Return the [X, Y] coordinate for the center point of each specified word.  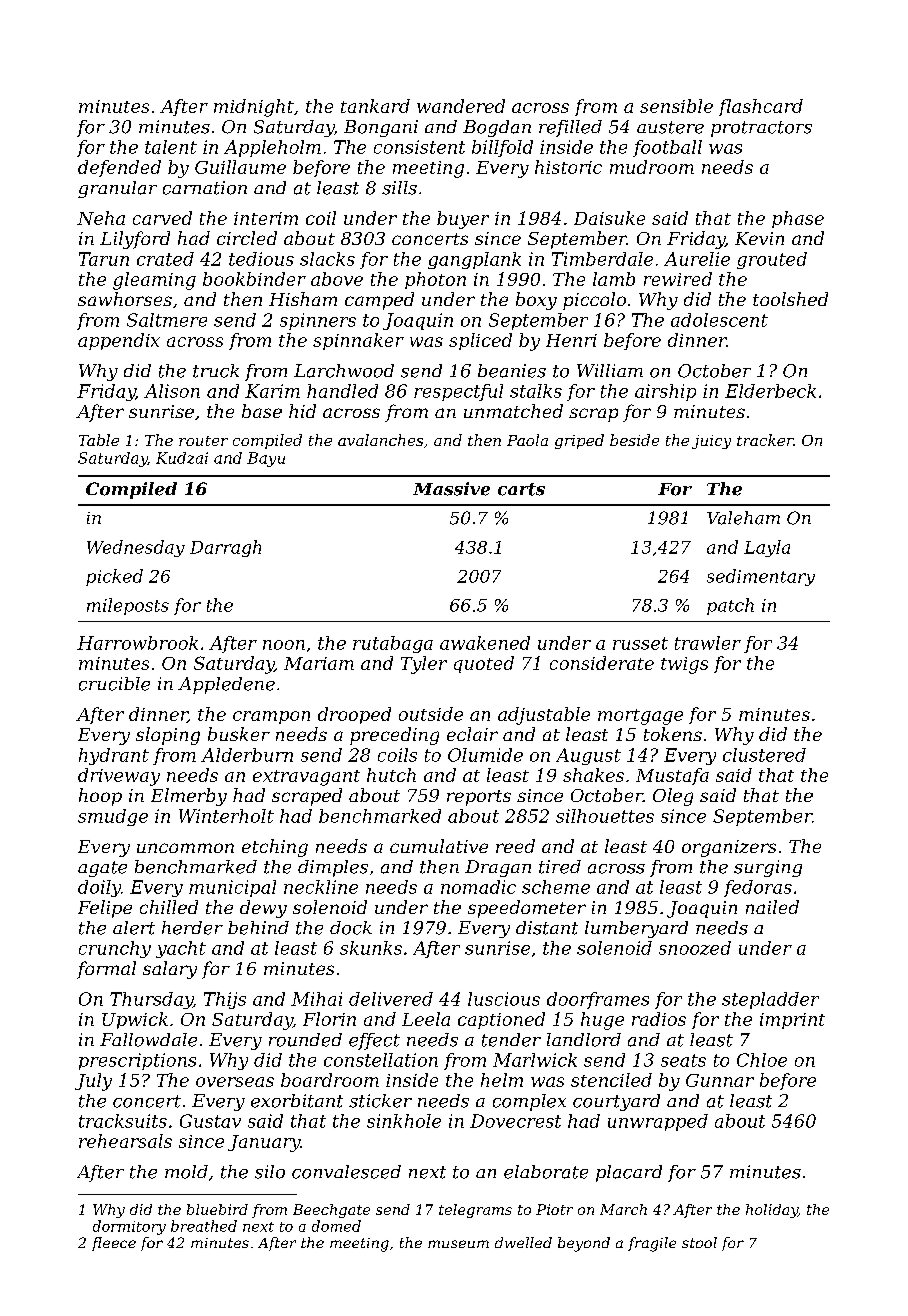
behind [258, 928]
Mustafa [672, 776]
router [203, 441]
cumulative [439, 846]
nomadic [478, 887]
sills [399, 188]
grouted [772, 260]
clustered [764, 755]
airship [665, 392]
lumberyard [636, 929]
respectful [458, 392]
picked [114, 577]
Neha [101, 218]
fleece [114, 1244]
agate [102, 869]
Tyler [424, 665]
